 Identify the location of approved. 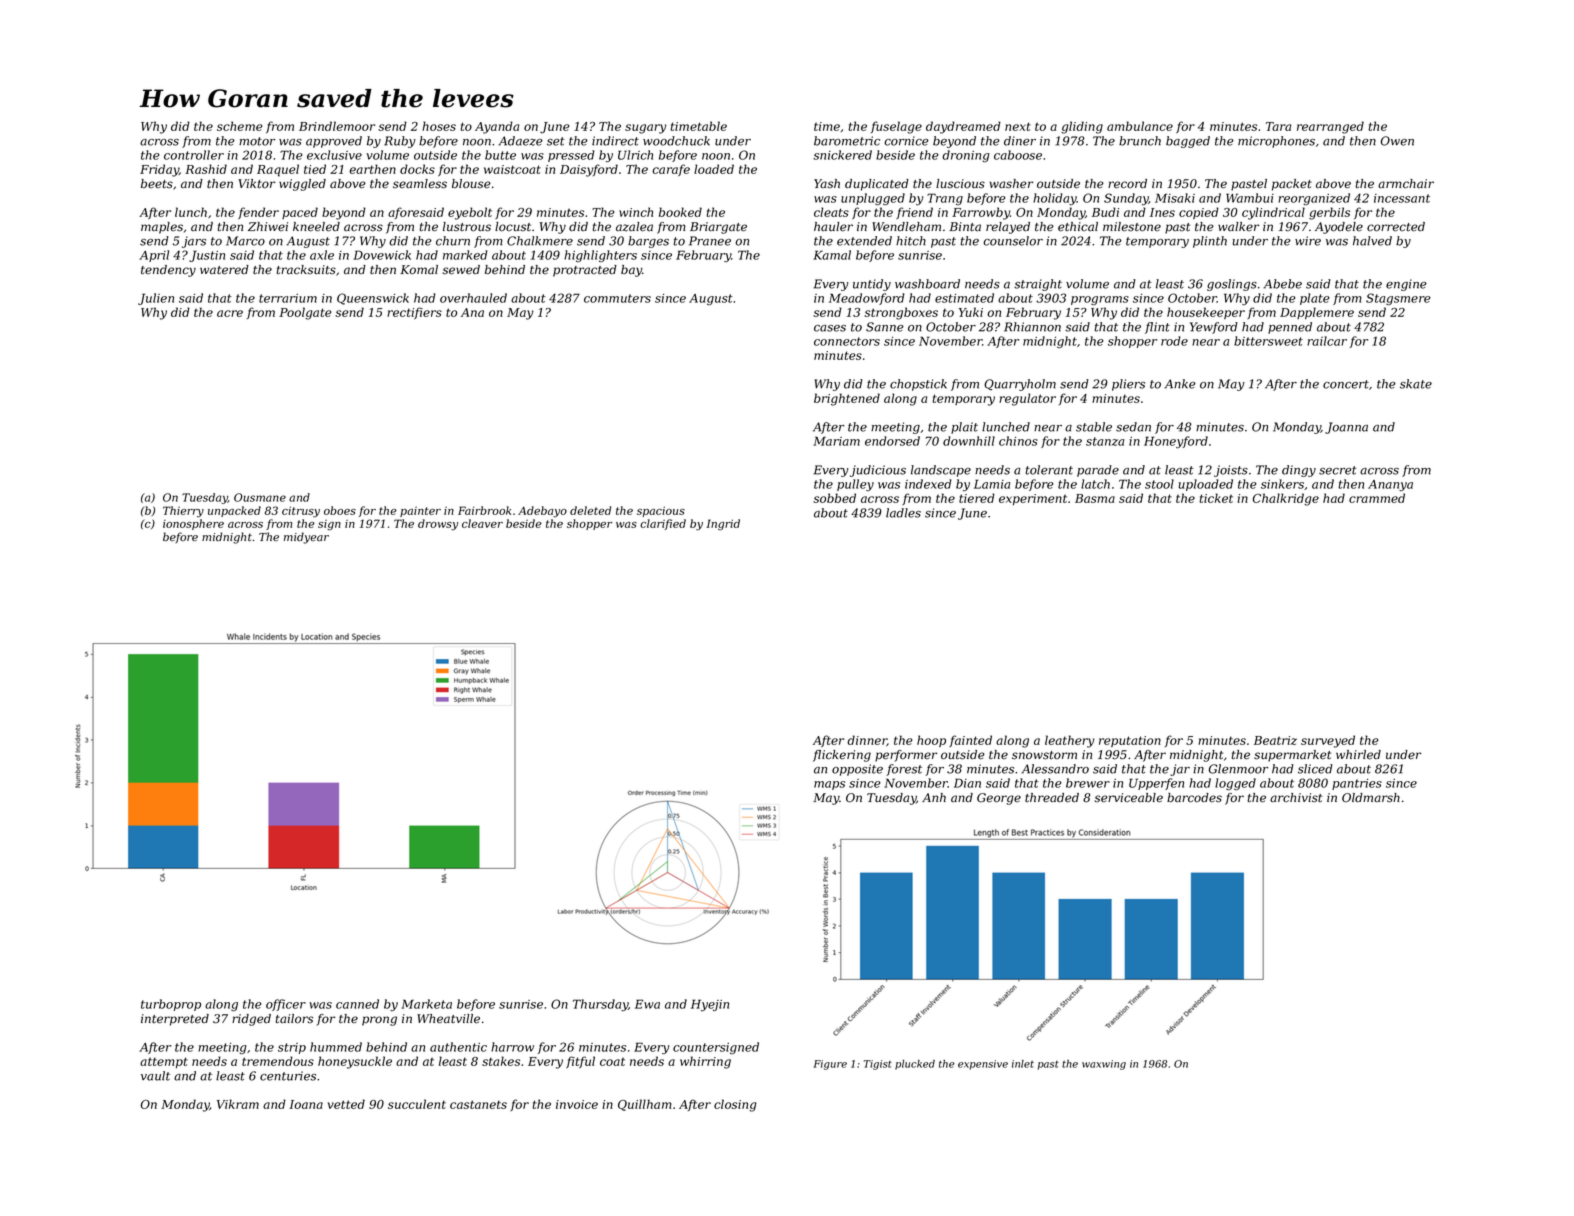
(334, 142).
